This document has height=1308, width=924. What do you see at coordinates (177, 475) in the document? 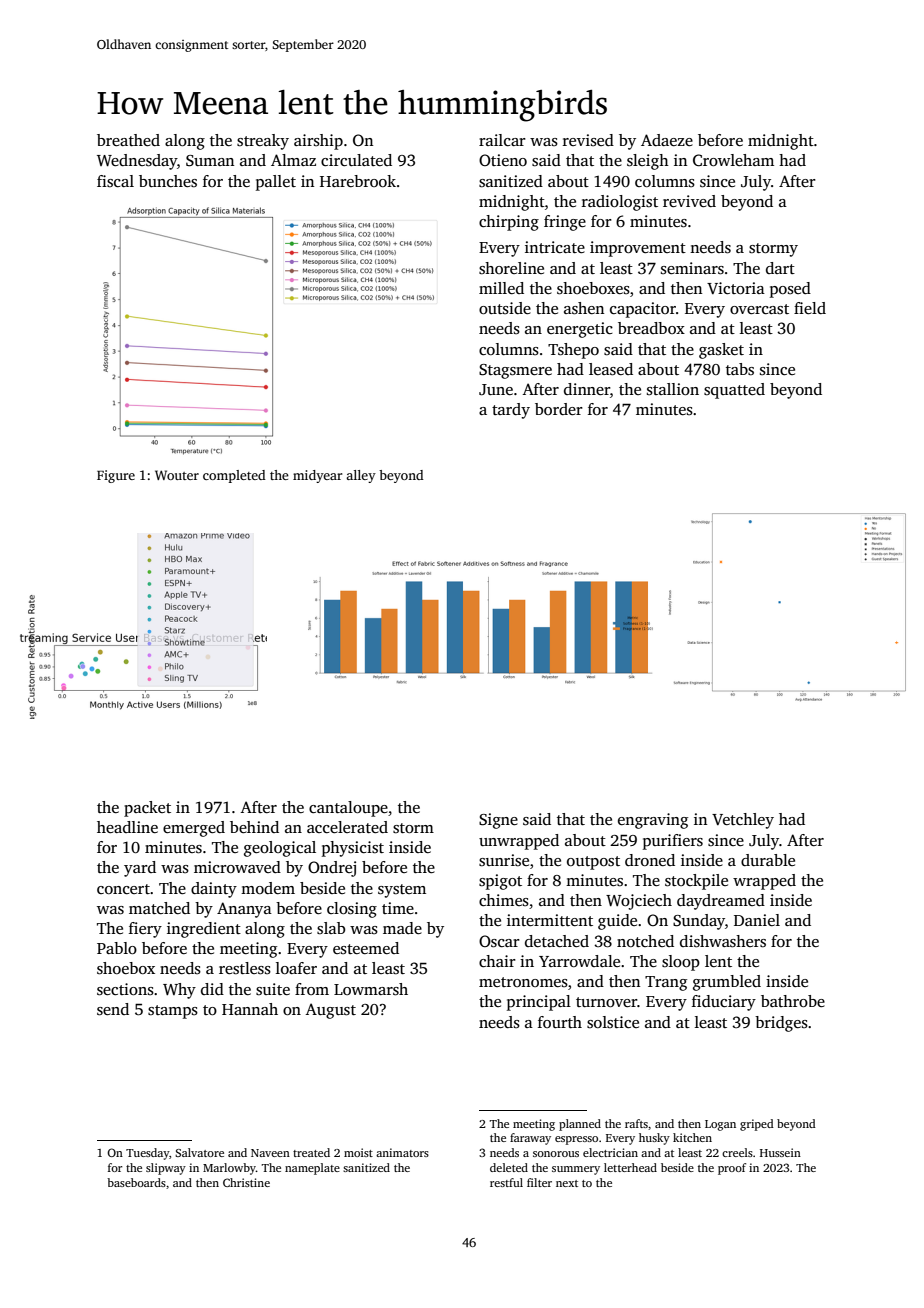
I see `Wouter` at bounding box center [177, 475].
